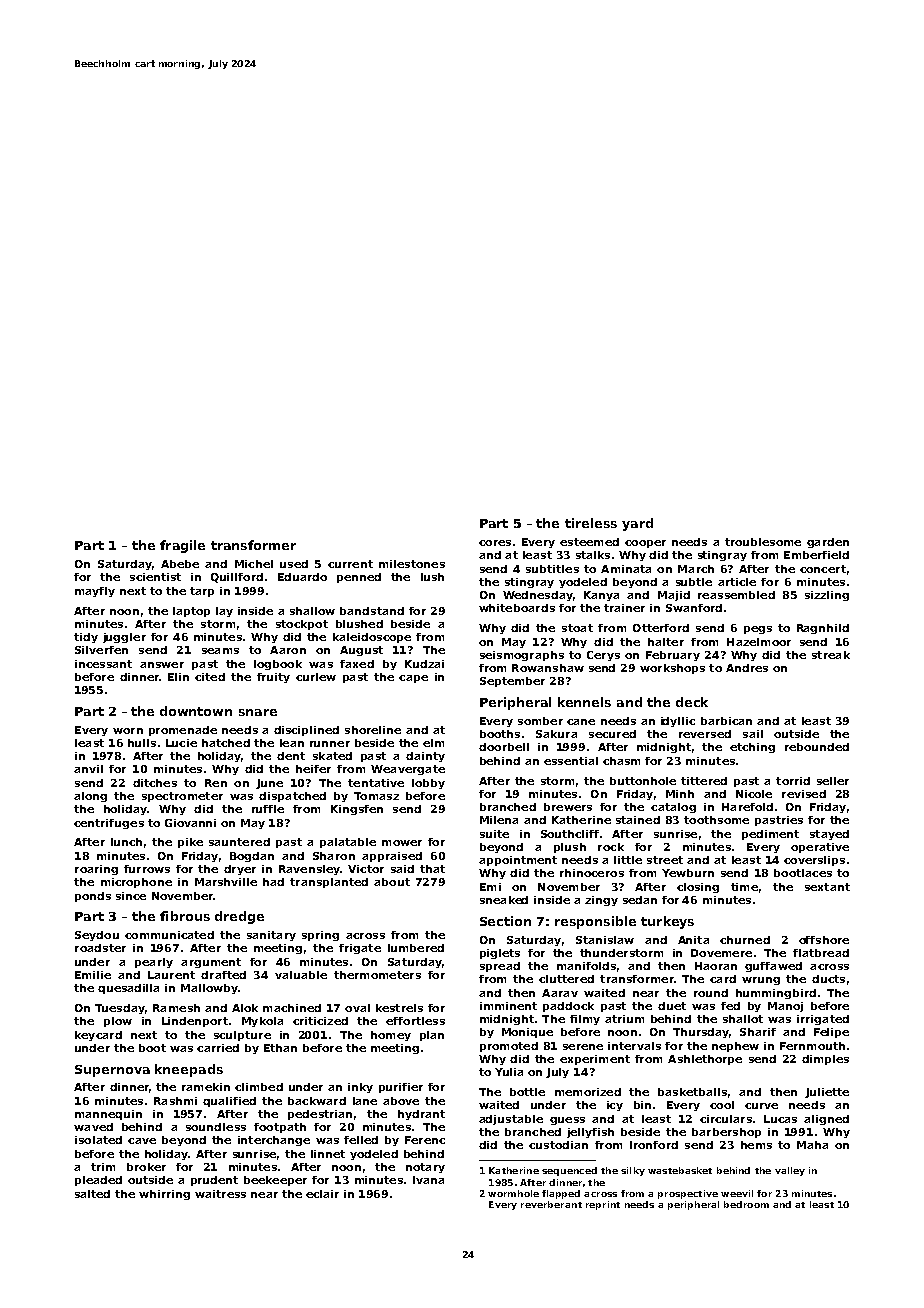  I want to click on chasm, so click(621, 761).
